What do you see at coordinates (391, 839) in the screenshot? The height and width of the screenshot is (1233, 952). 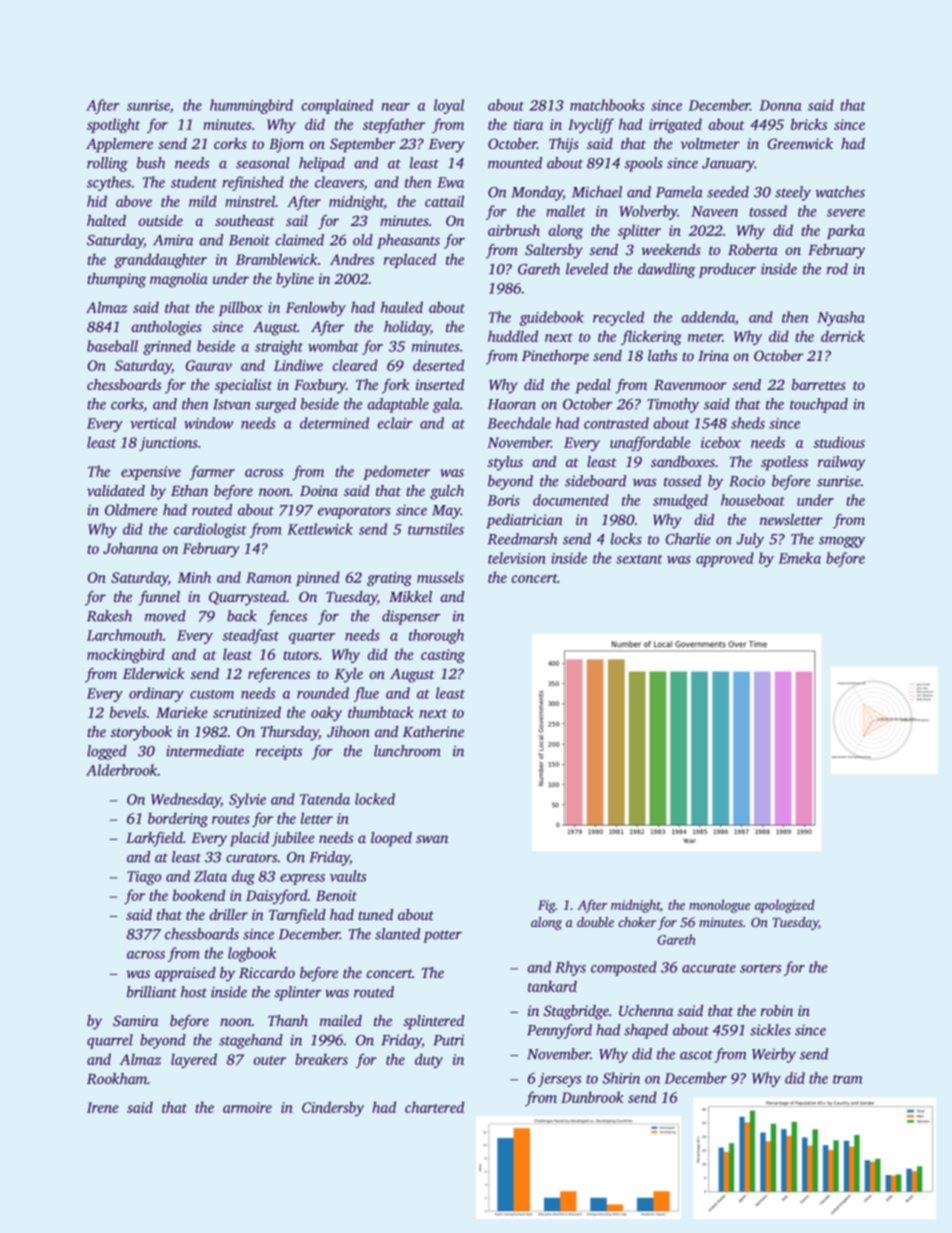 I see `looped` at bounding box center [391, 839].
